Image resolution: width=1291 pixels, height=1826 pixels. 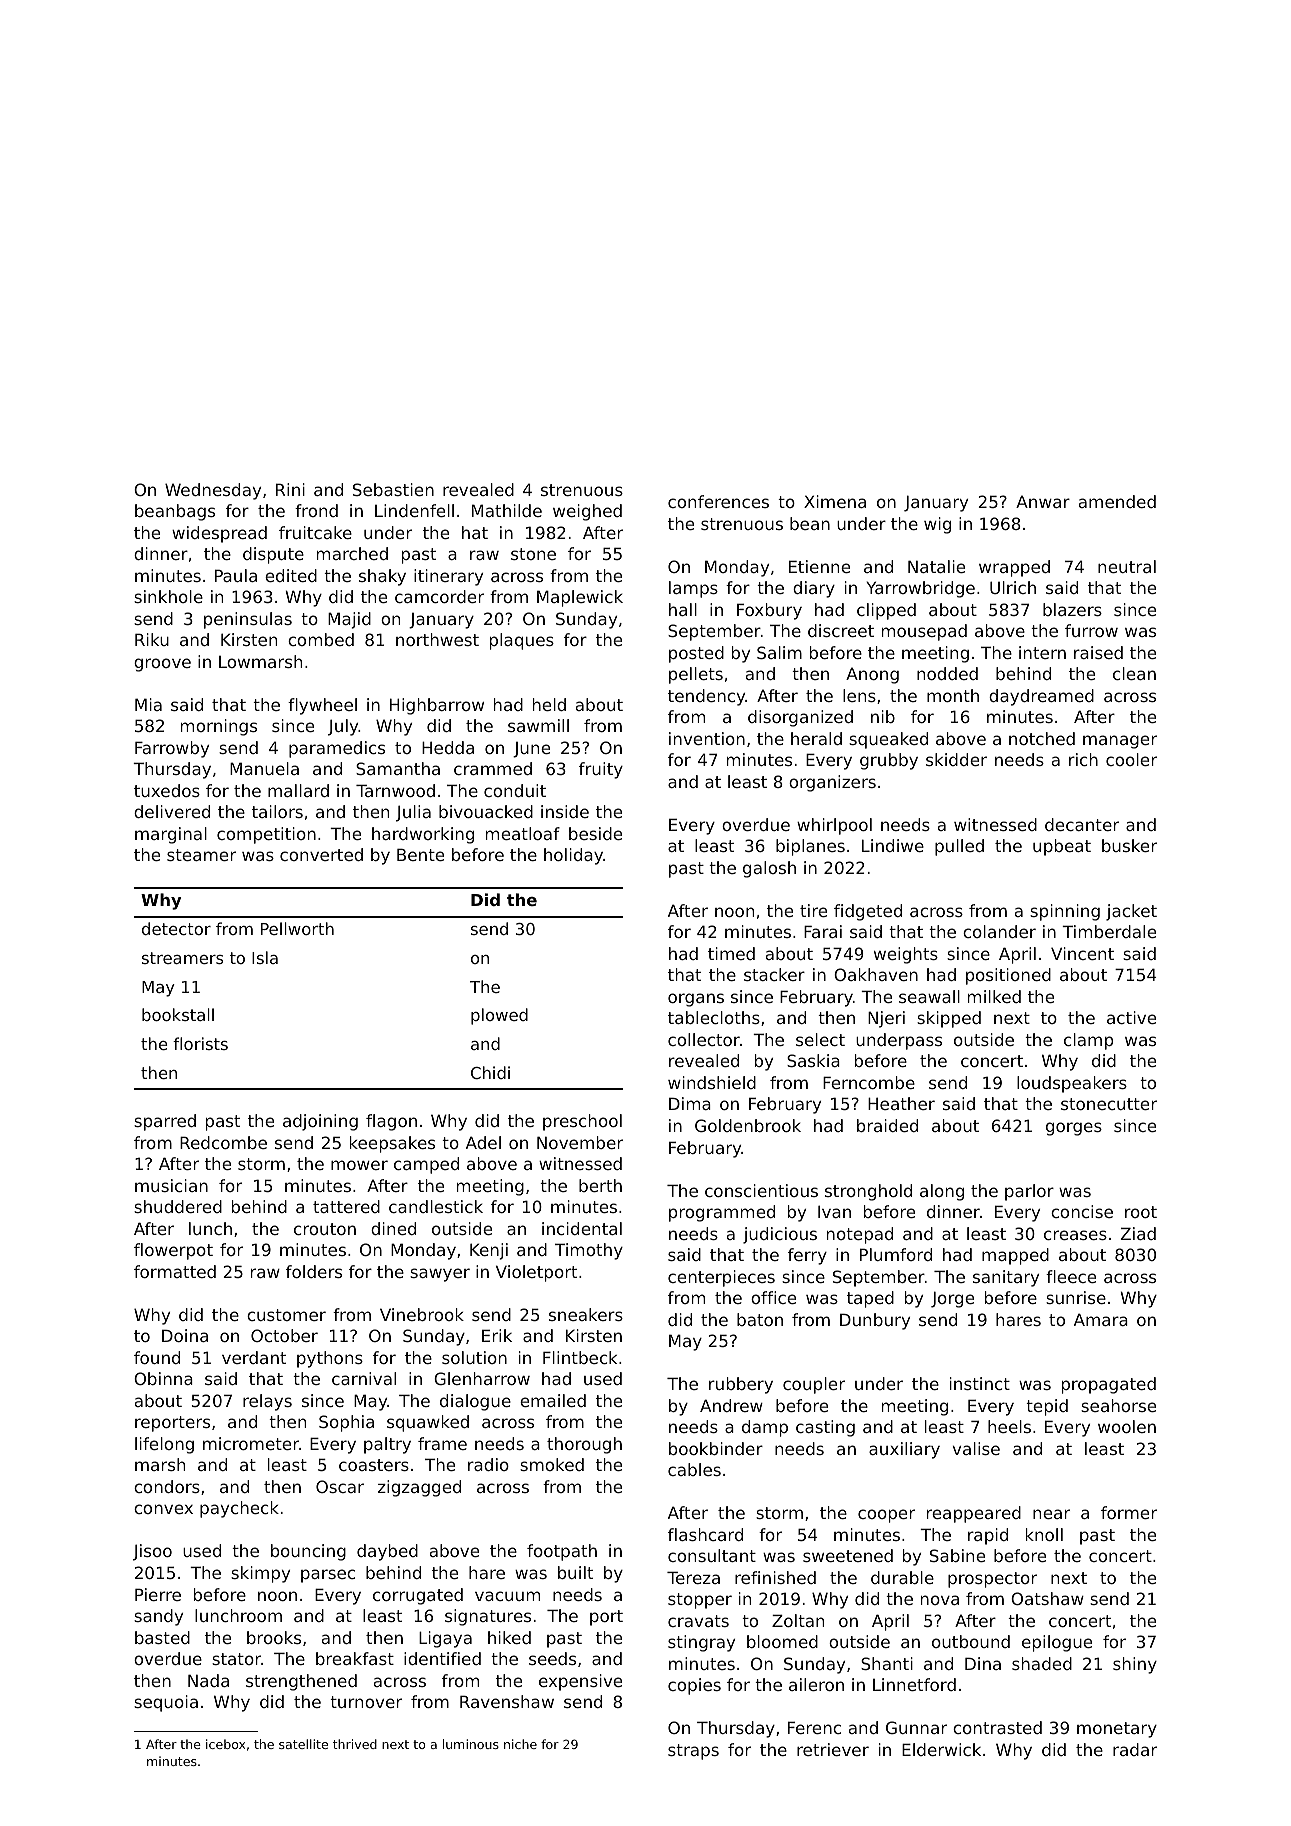 I want to click on musician, so click(x=171, y=1185).
